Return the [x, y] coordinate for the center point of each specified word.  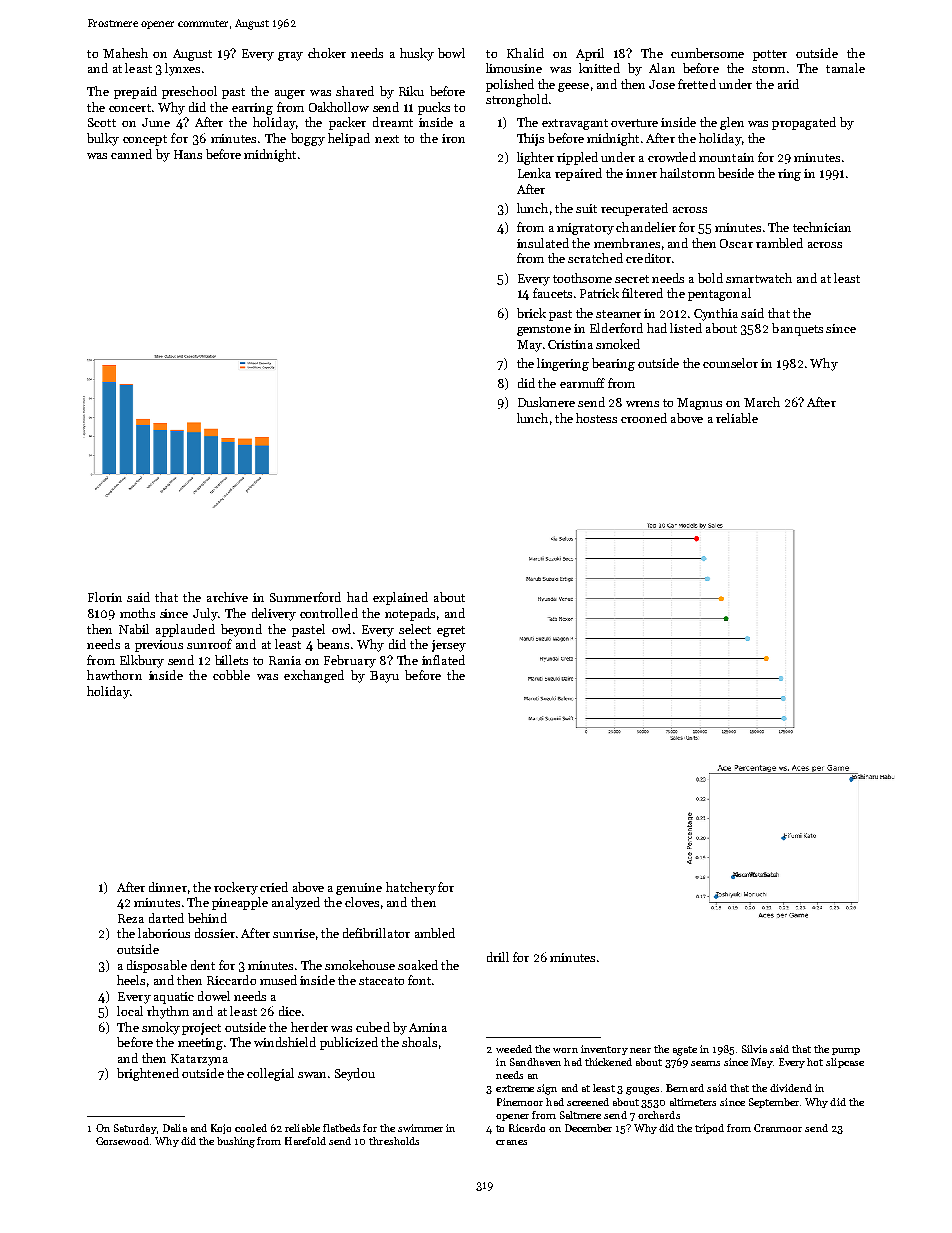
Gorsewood [122, 1141]
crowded [672, 157]
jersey [449, 646]
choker [327, 53]
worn [565, 1050]
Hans [188, 154]
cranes [511, 1142]
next [387, 139]
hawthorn [114, 675]
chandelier [646, 227]
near [640, 1050]
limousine [514, 68]
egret [451, 631]
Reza [131, 918]
